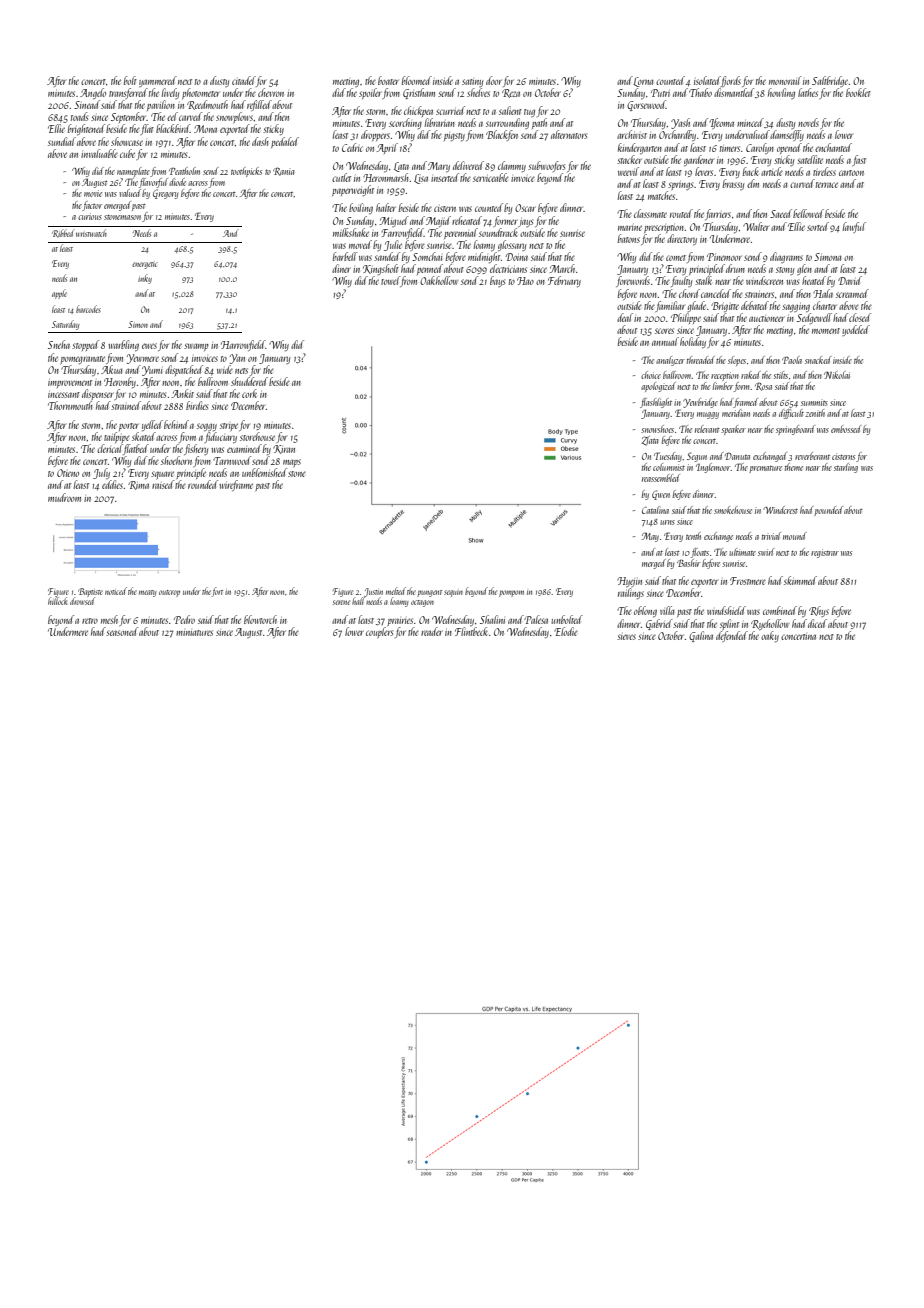 This screenshot has height=1308, width=924. What do you see at coordinates (158, 81) in the screenshot?
I see `yammered` at bounding box center [158, 81].
